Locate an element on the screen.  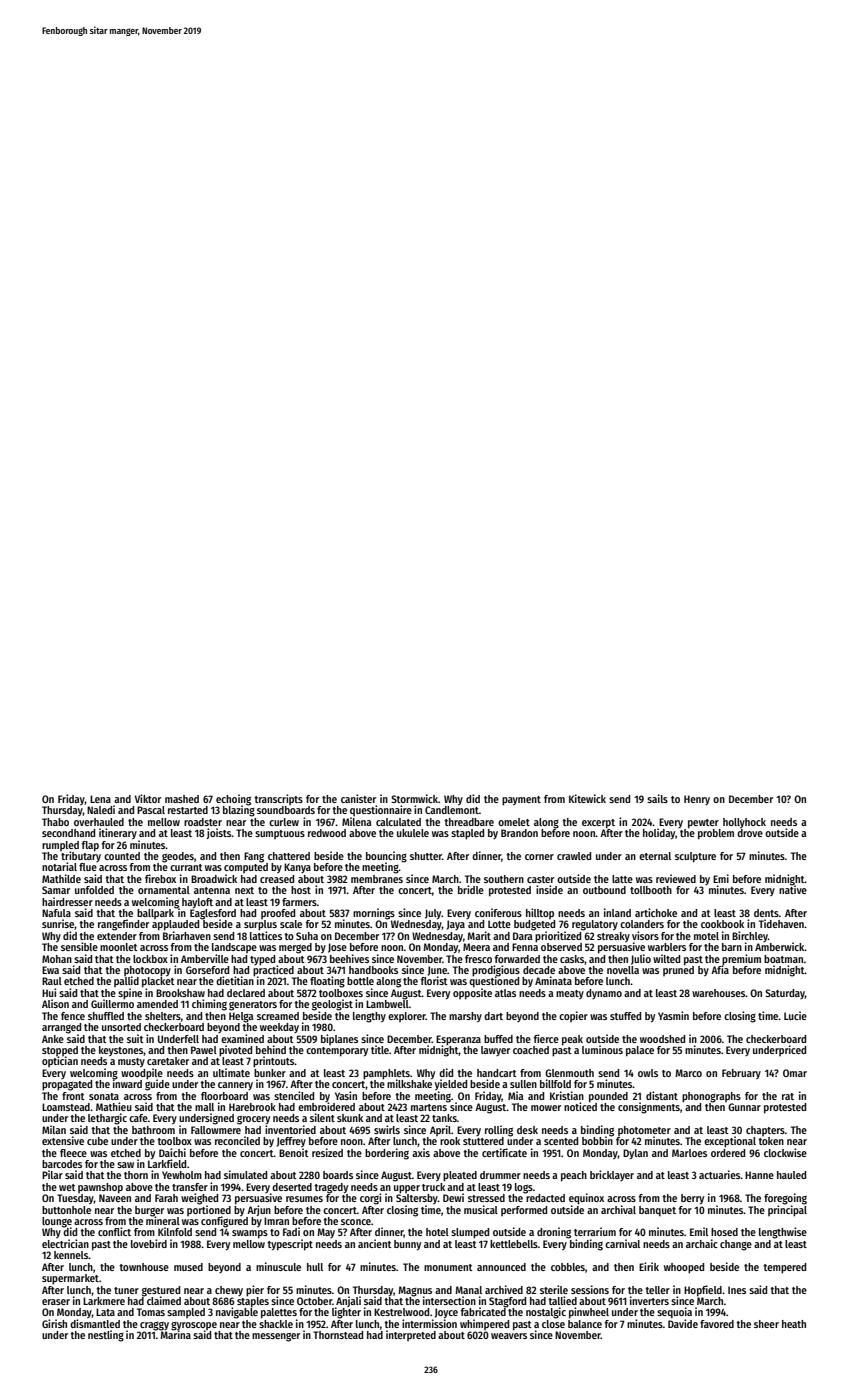
Amberville is located at coordinates (205, 958).
